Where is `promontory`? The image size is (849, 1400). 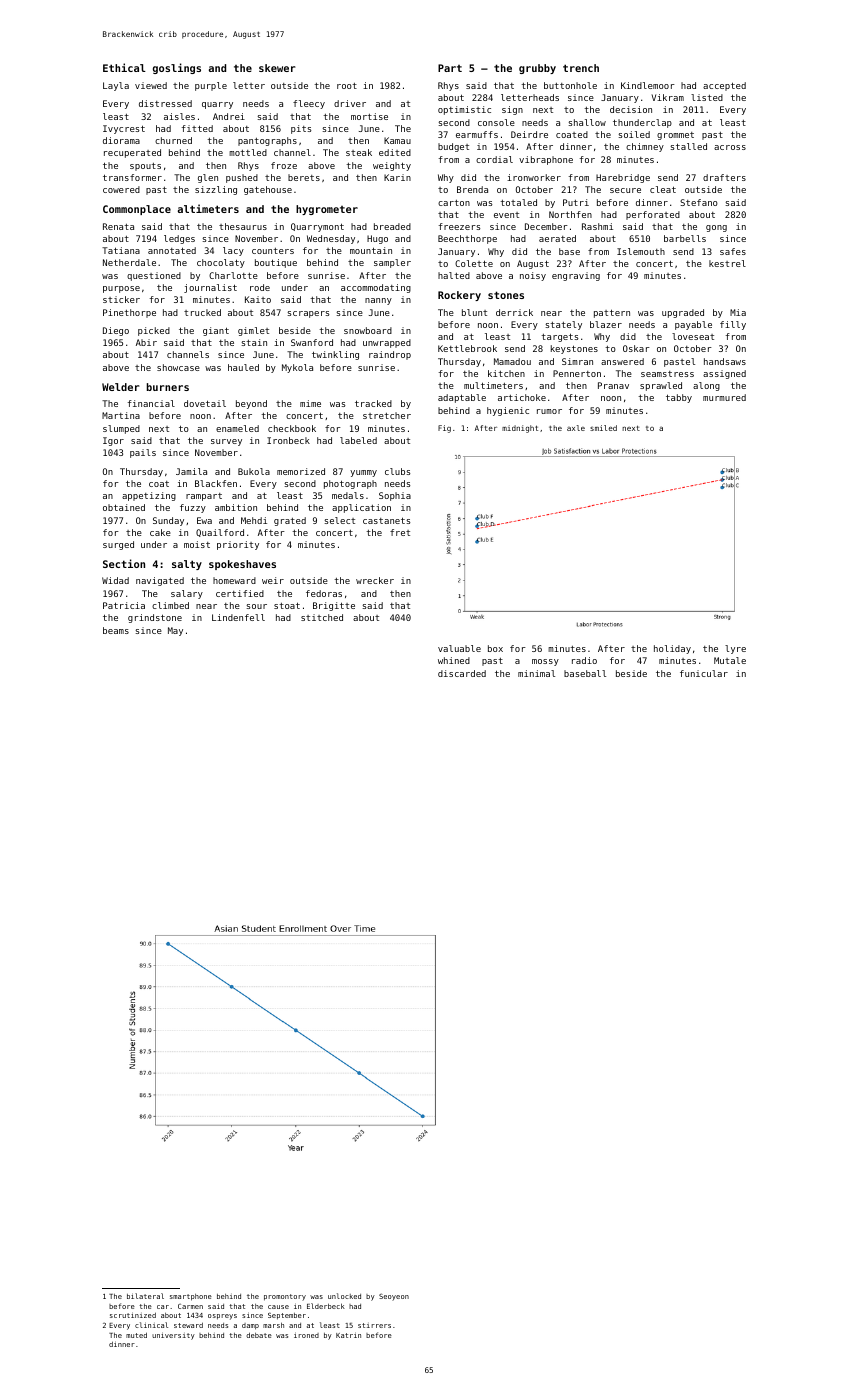
promontory is located at coordinates (285, 1297).
